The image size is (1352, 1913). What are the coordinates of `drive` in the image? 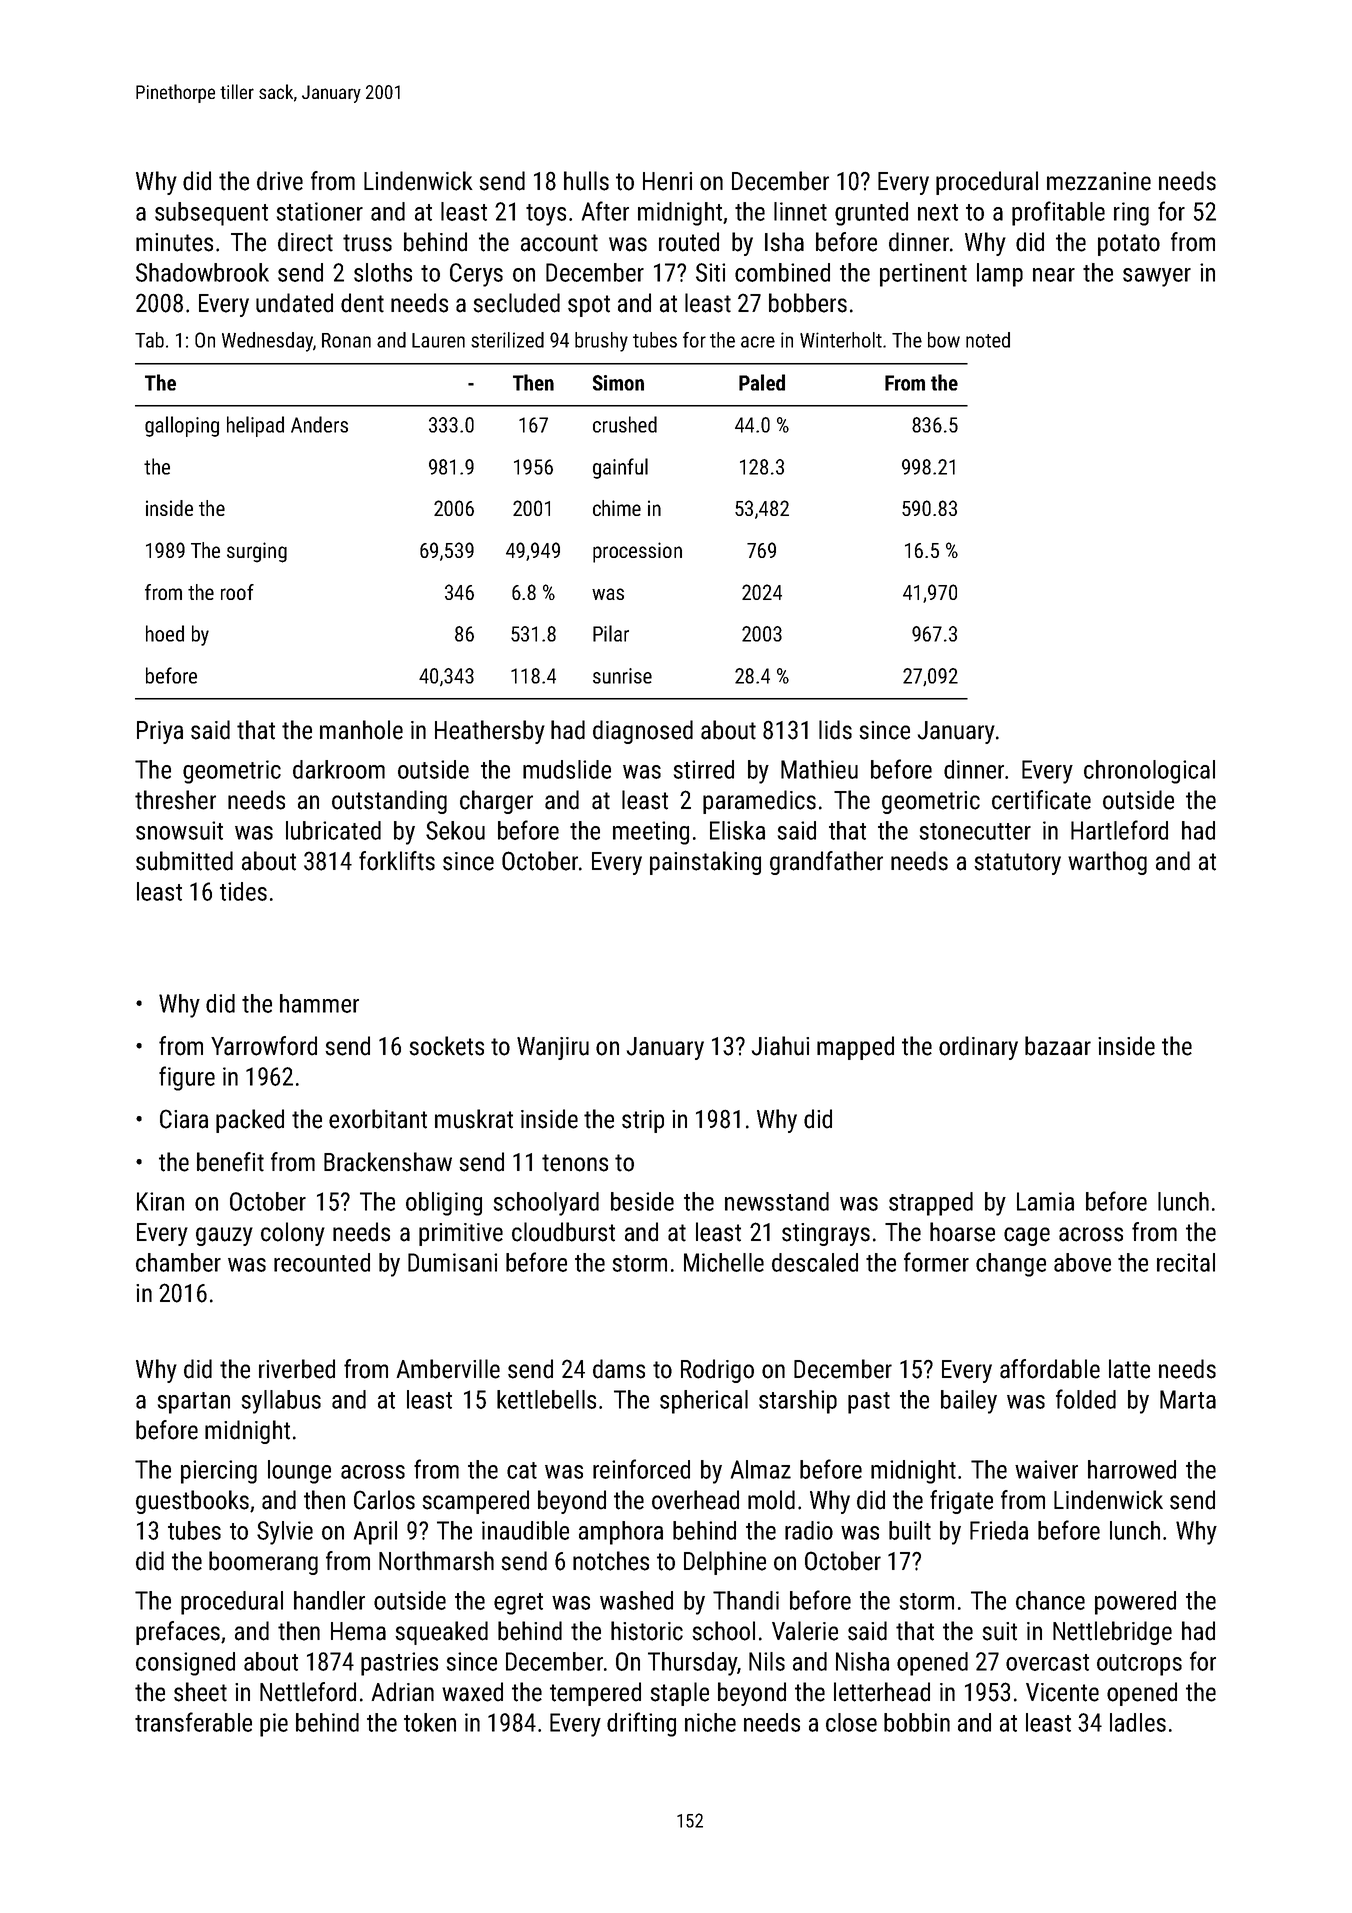 It's located at (280, 181).
